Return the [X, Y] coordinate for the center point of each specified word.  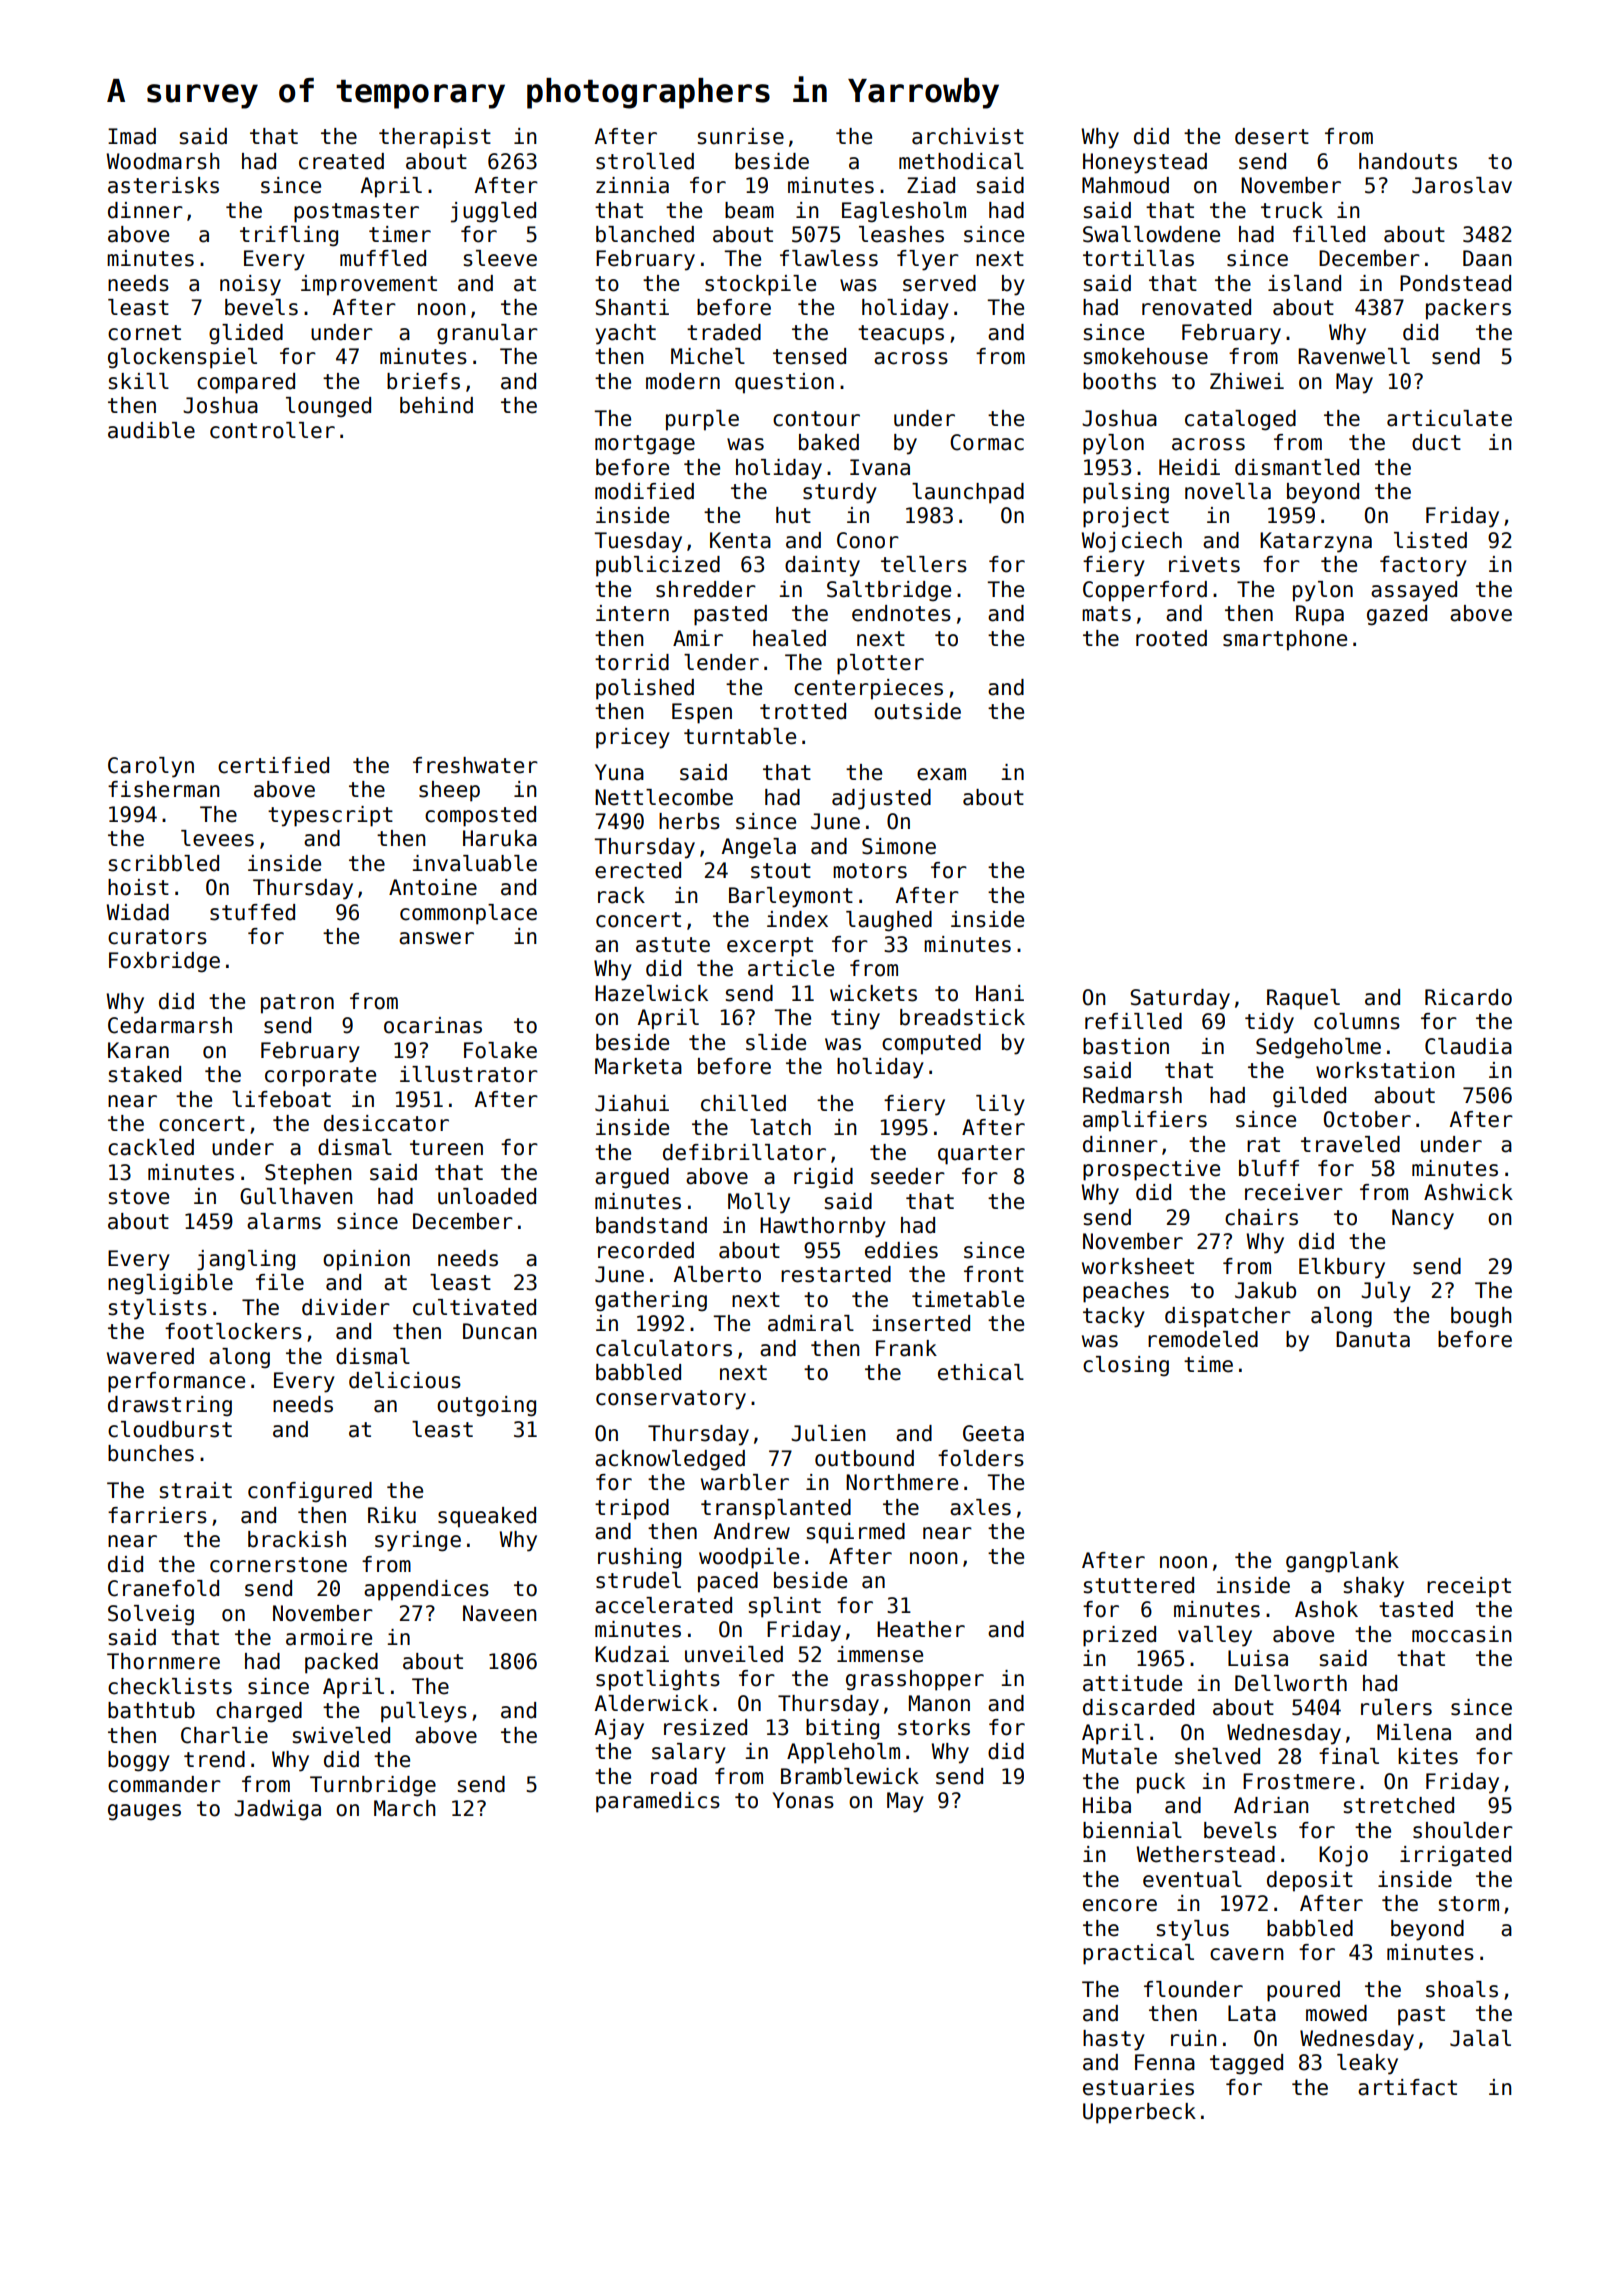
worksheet [1138, 1266]
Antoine [433, 887]
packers [1468, 309]
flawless [829, 258]
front [994, 1274]
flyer [928, 260]
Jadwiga [277, 1810]
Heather [921, 1629]
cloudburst [170, 1429]
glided [246, 334]
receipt [1469, 1587]
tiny [855, 1019]
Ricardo [1468, 997]
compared [246, 383]
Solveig [151, 1615]
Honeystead [1145, 163]
